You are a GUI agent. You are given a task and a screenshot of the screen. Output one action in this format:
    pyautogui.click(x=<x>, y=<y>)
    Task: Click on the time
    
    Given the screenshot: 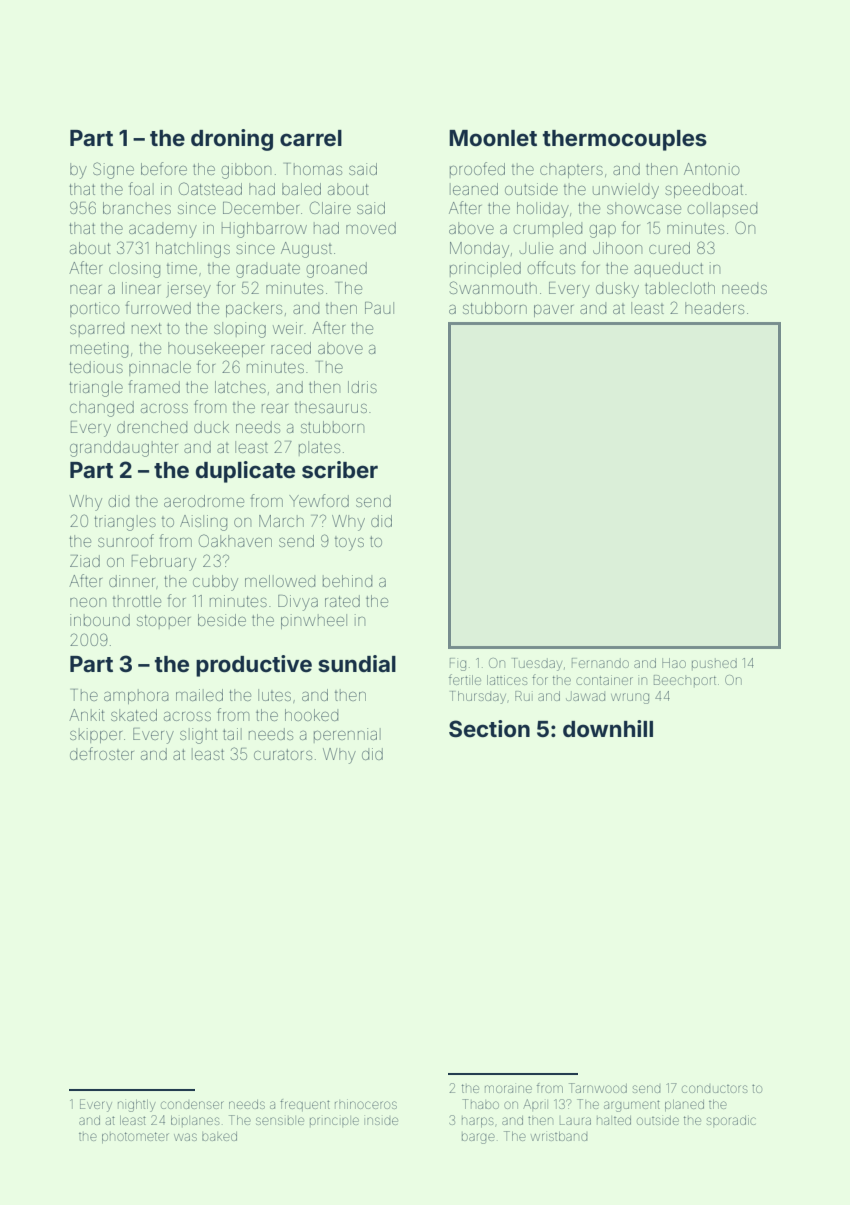 What is the action you would take?
    pyautogui.click(x=182, y=268)
